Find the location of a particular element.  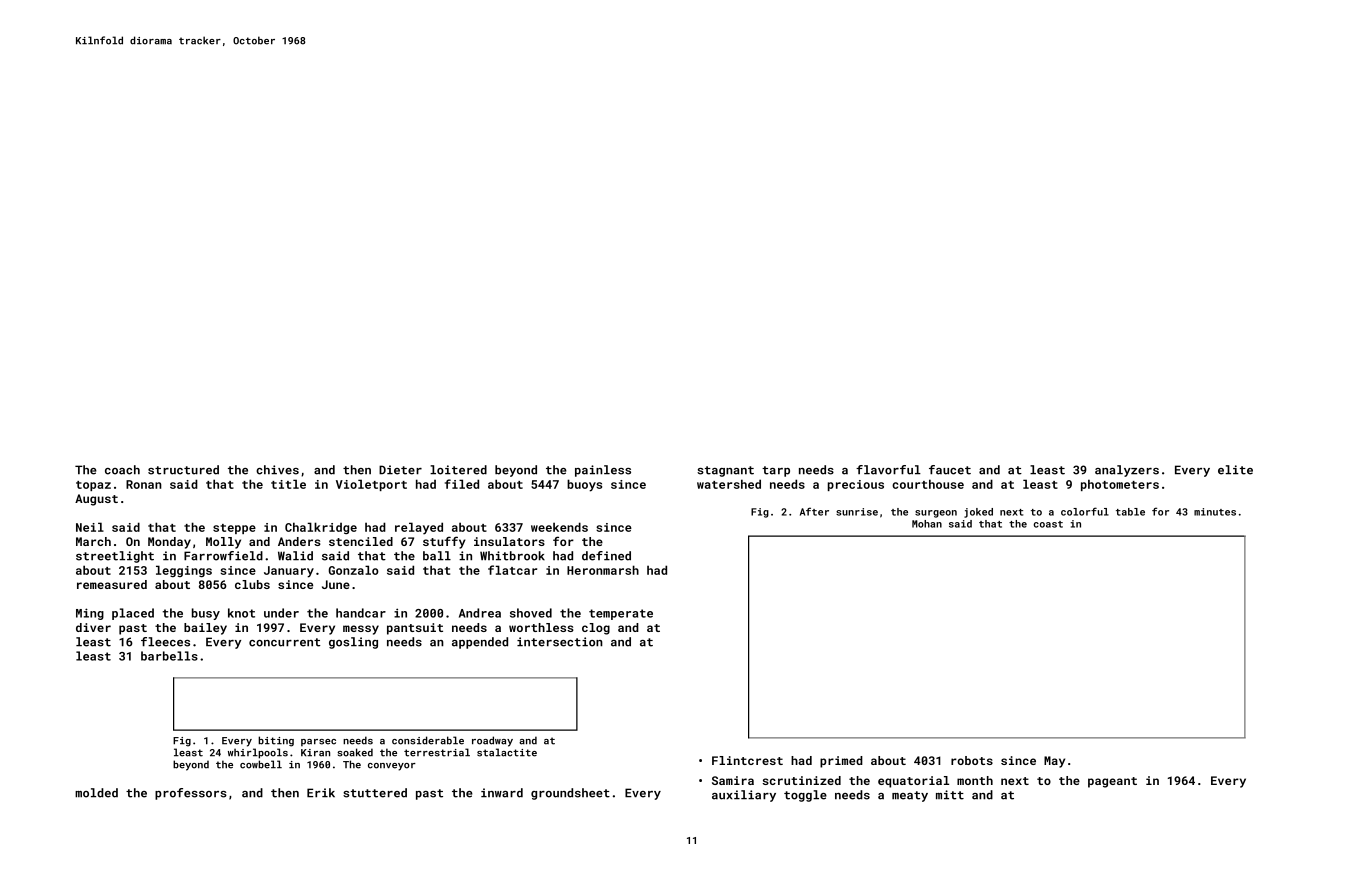

groundsheet is located at coordinates (570, 794).
